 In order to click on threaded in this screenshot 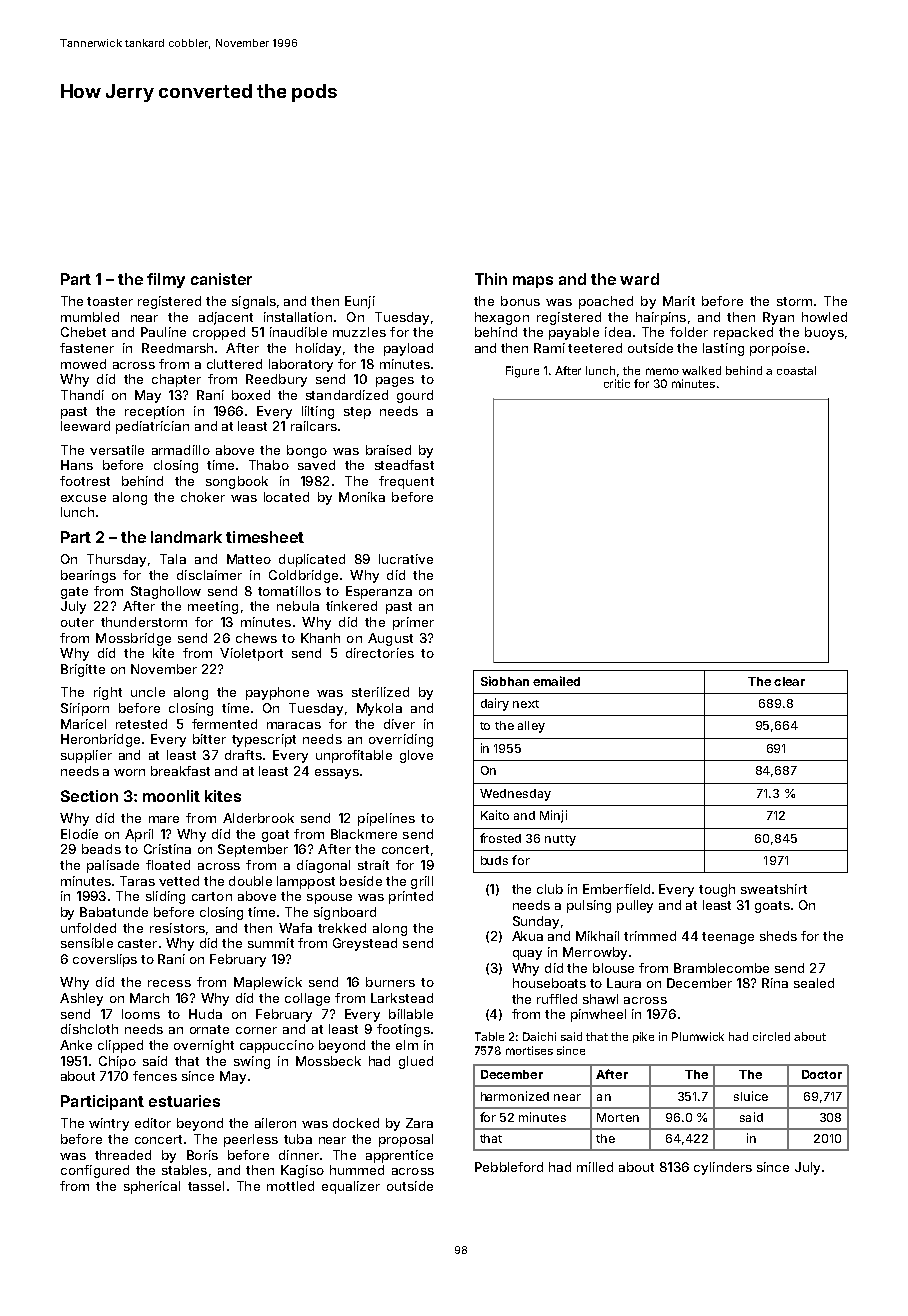, I will do `click(123, 1155)`.
